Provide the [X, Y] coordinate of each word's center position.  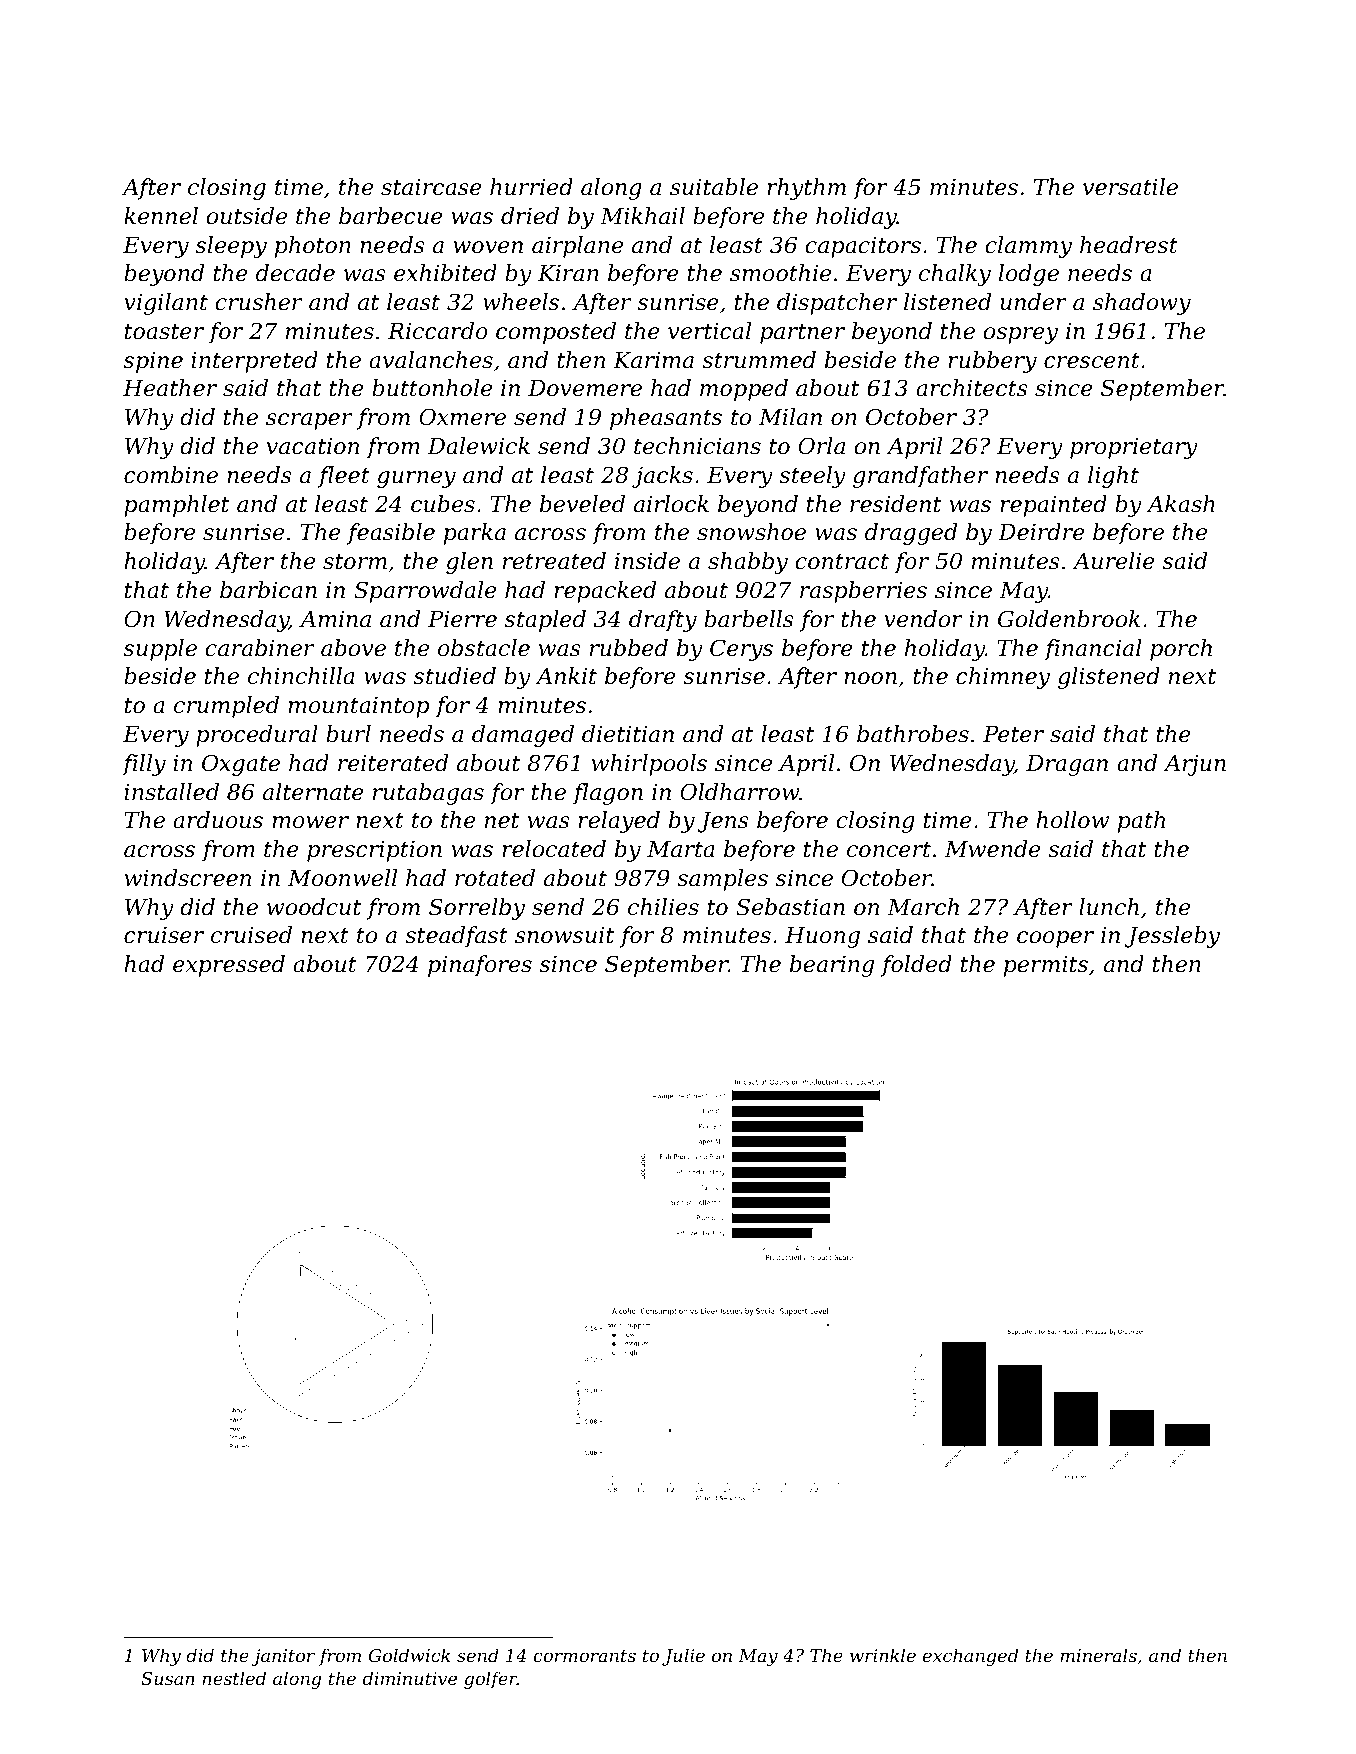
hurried [531, 187]
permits [1046, 966]
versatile [1130, 187]
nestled [234, 1678]
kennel [161, 216]
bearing [832, 966]
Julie [683, 1657]
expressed [229, 966]
